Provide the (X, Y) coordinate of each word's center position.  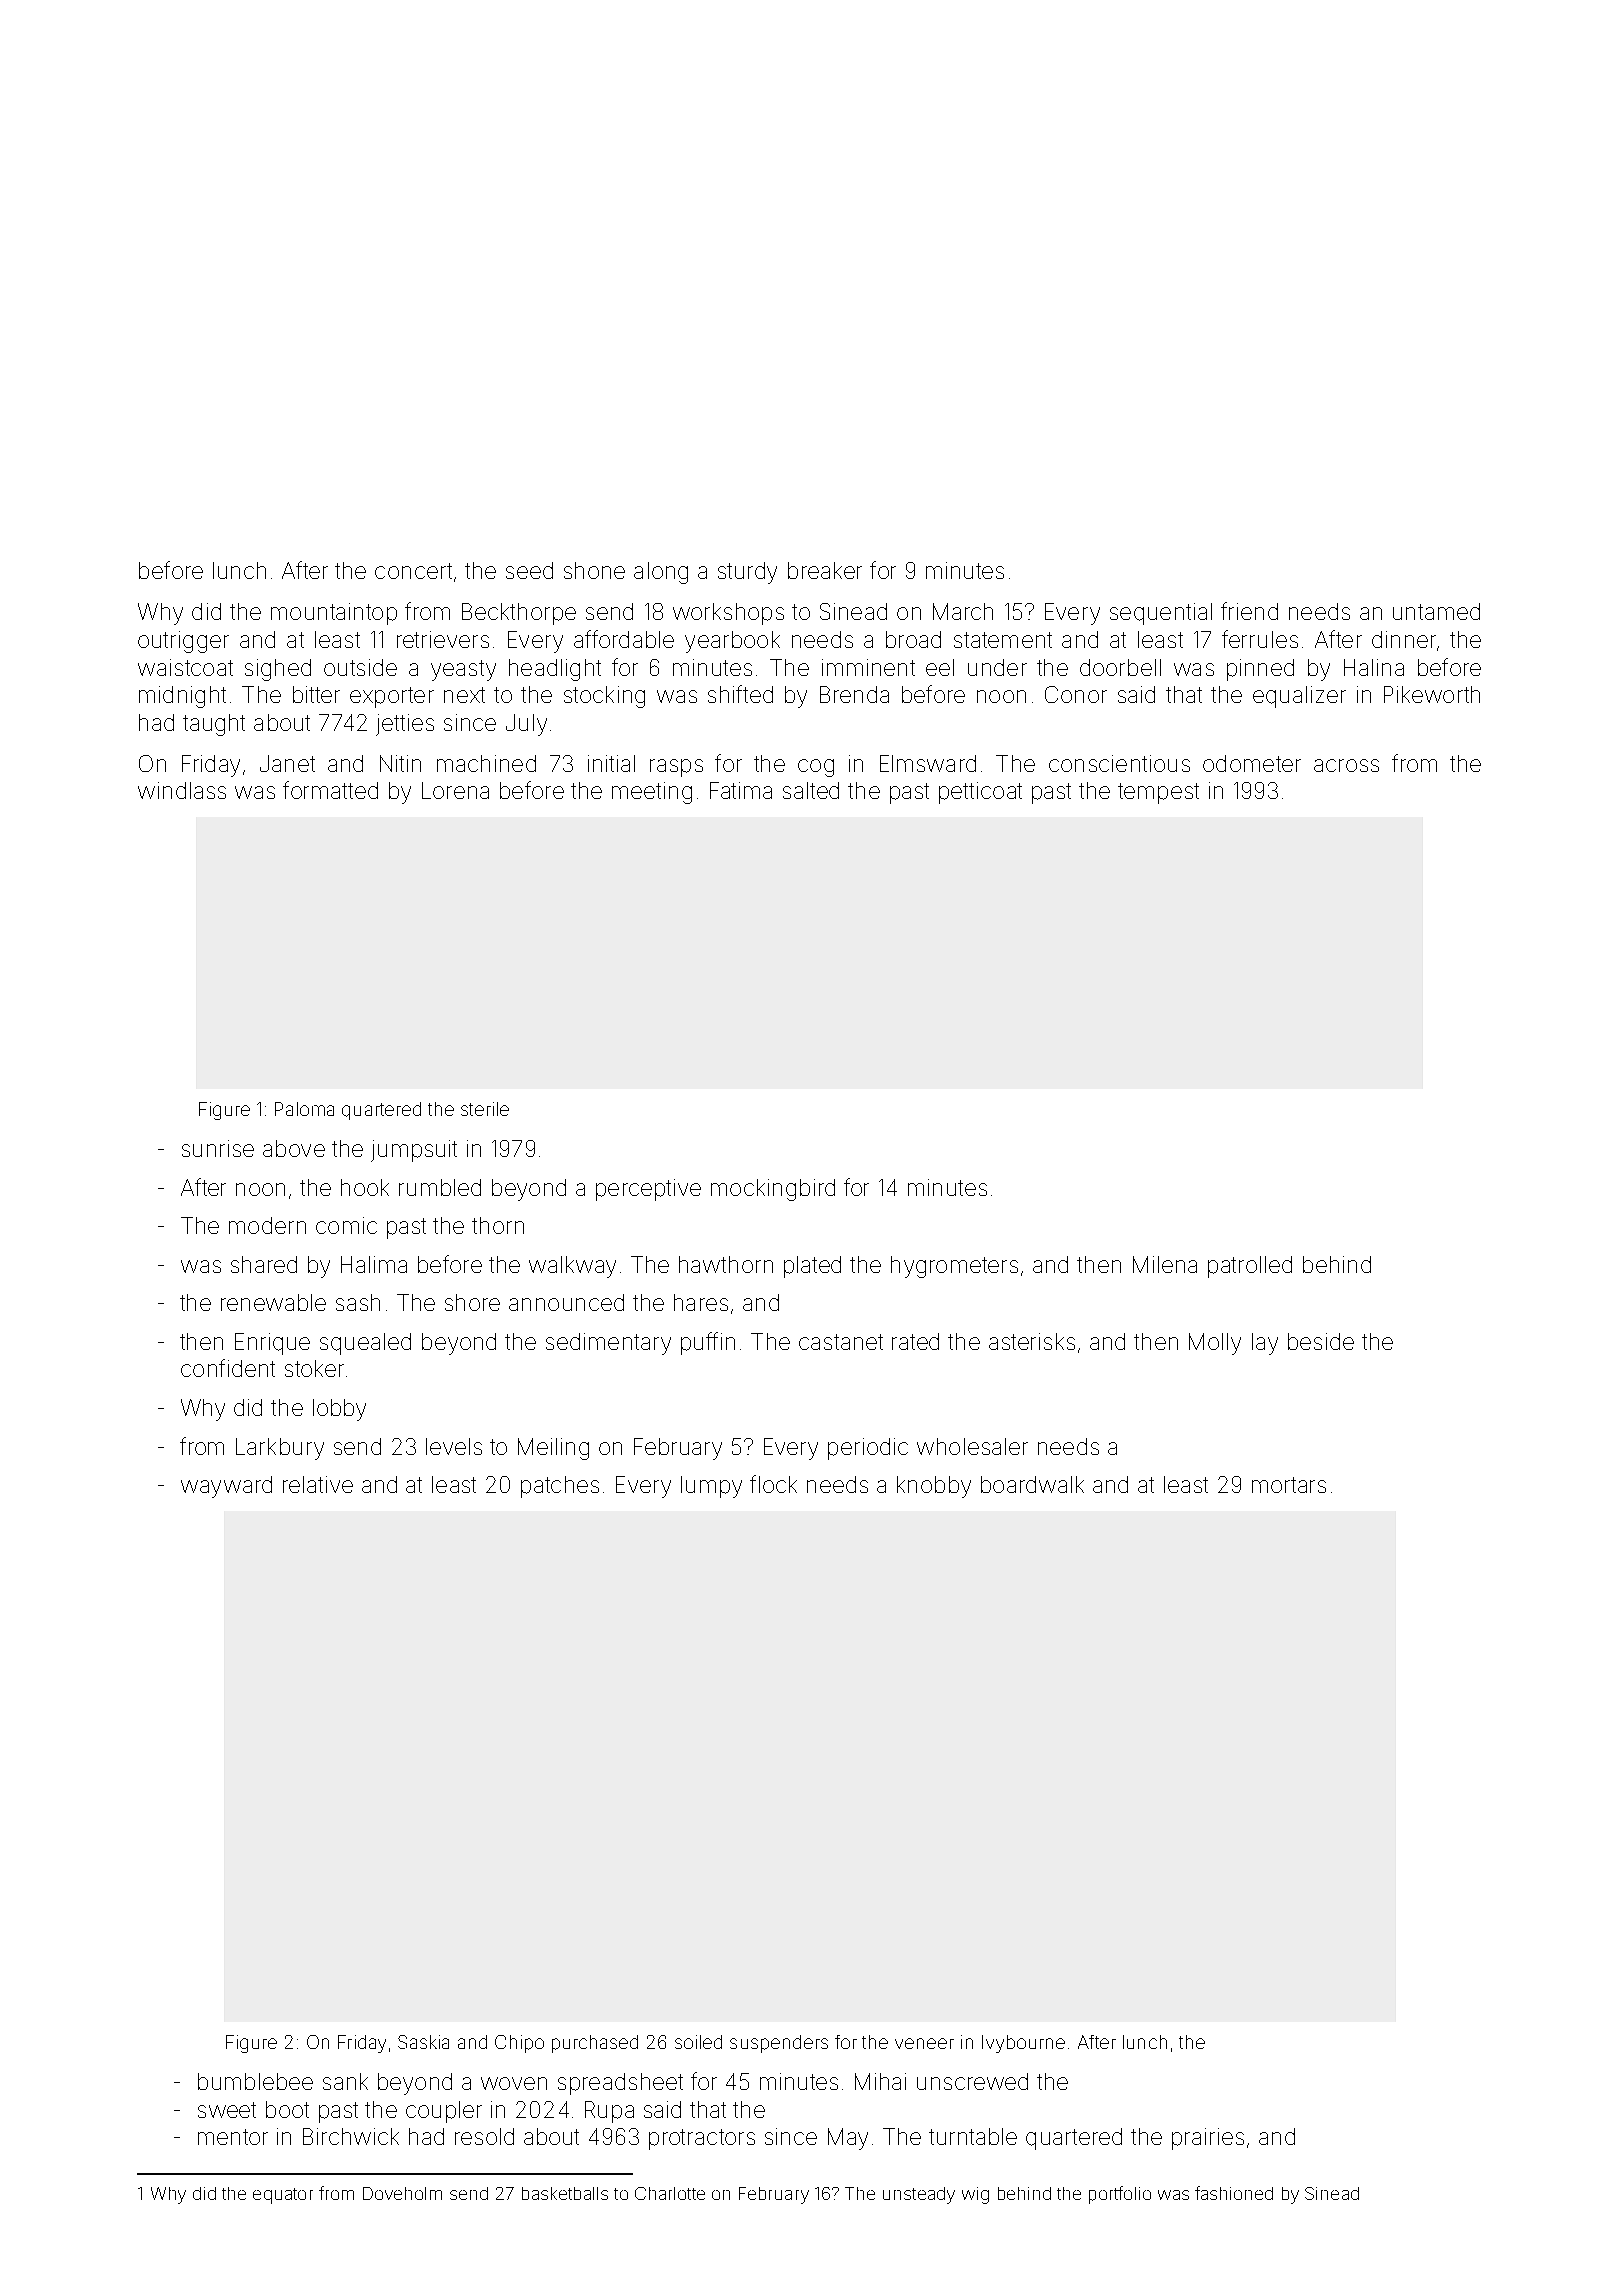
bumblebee (255, 2081)
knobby (934, 1487)
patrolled (1250, 1267)
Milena (1165, 1264)
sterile (485, 1109)
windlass (182, 790)
